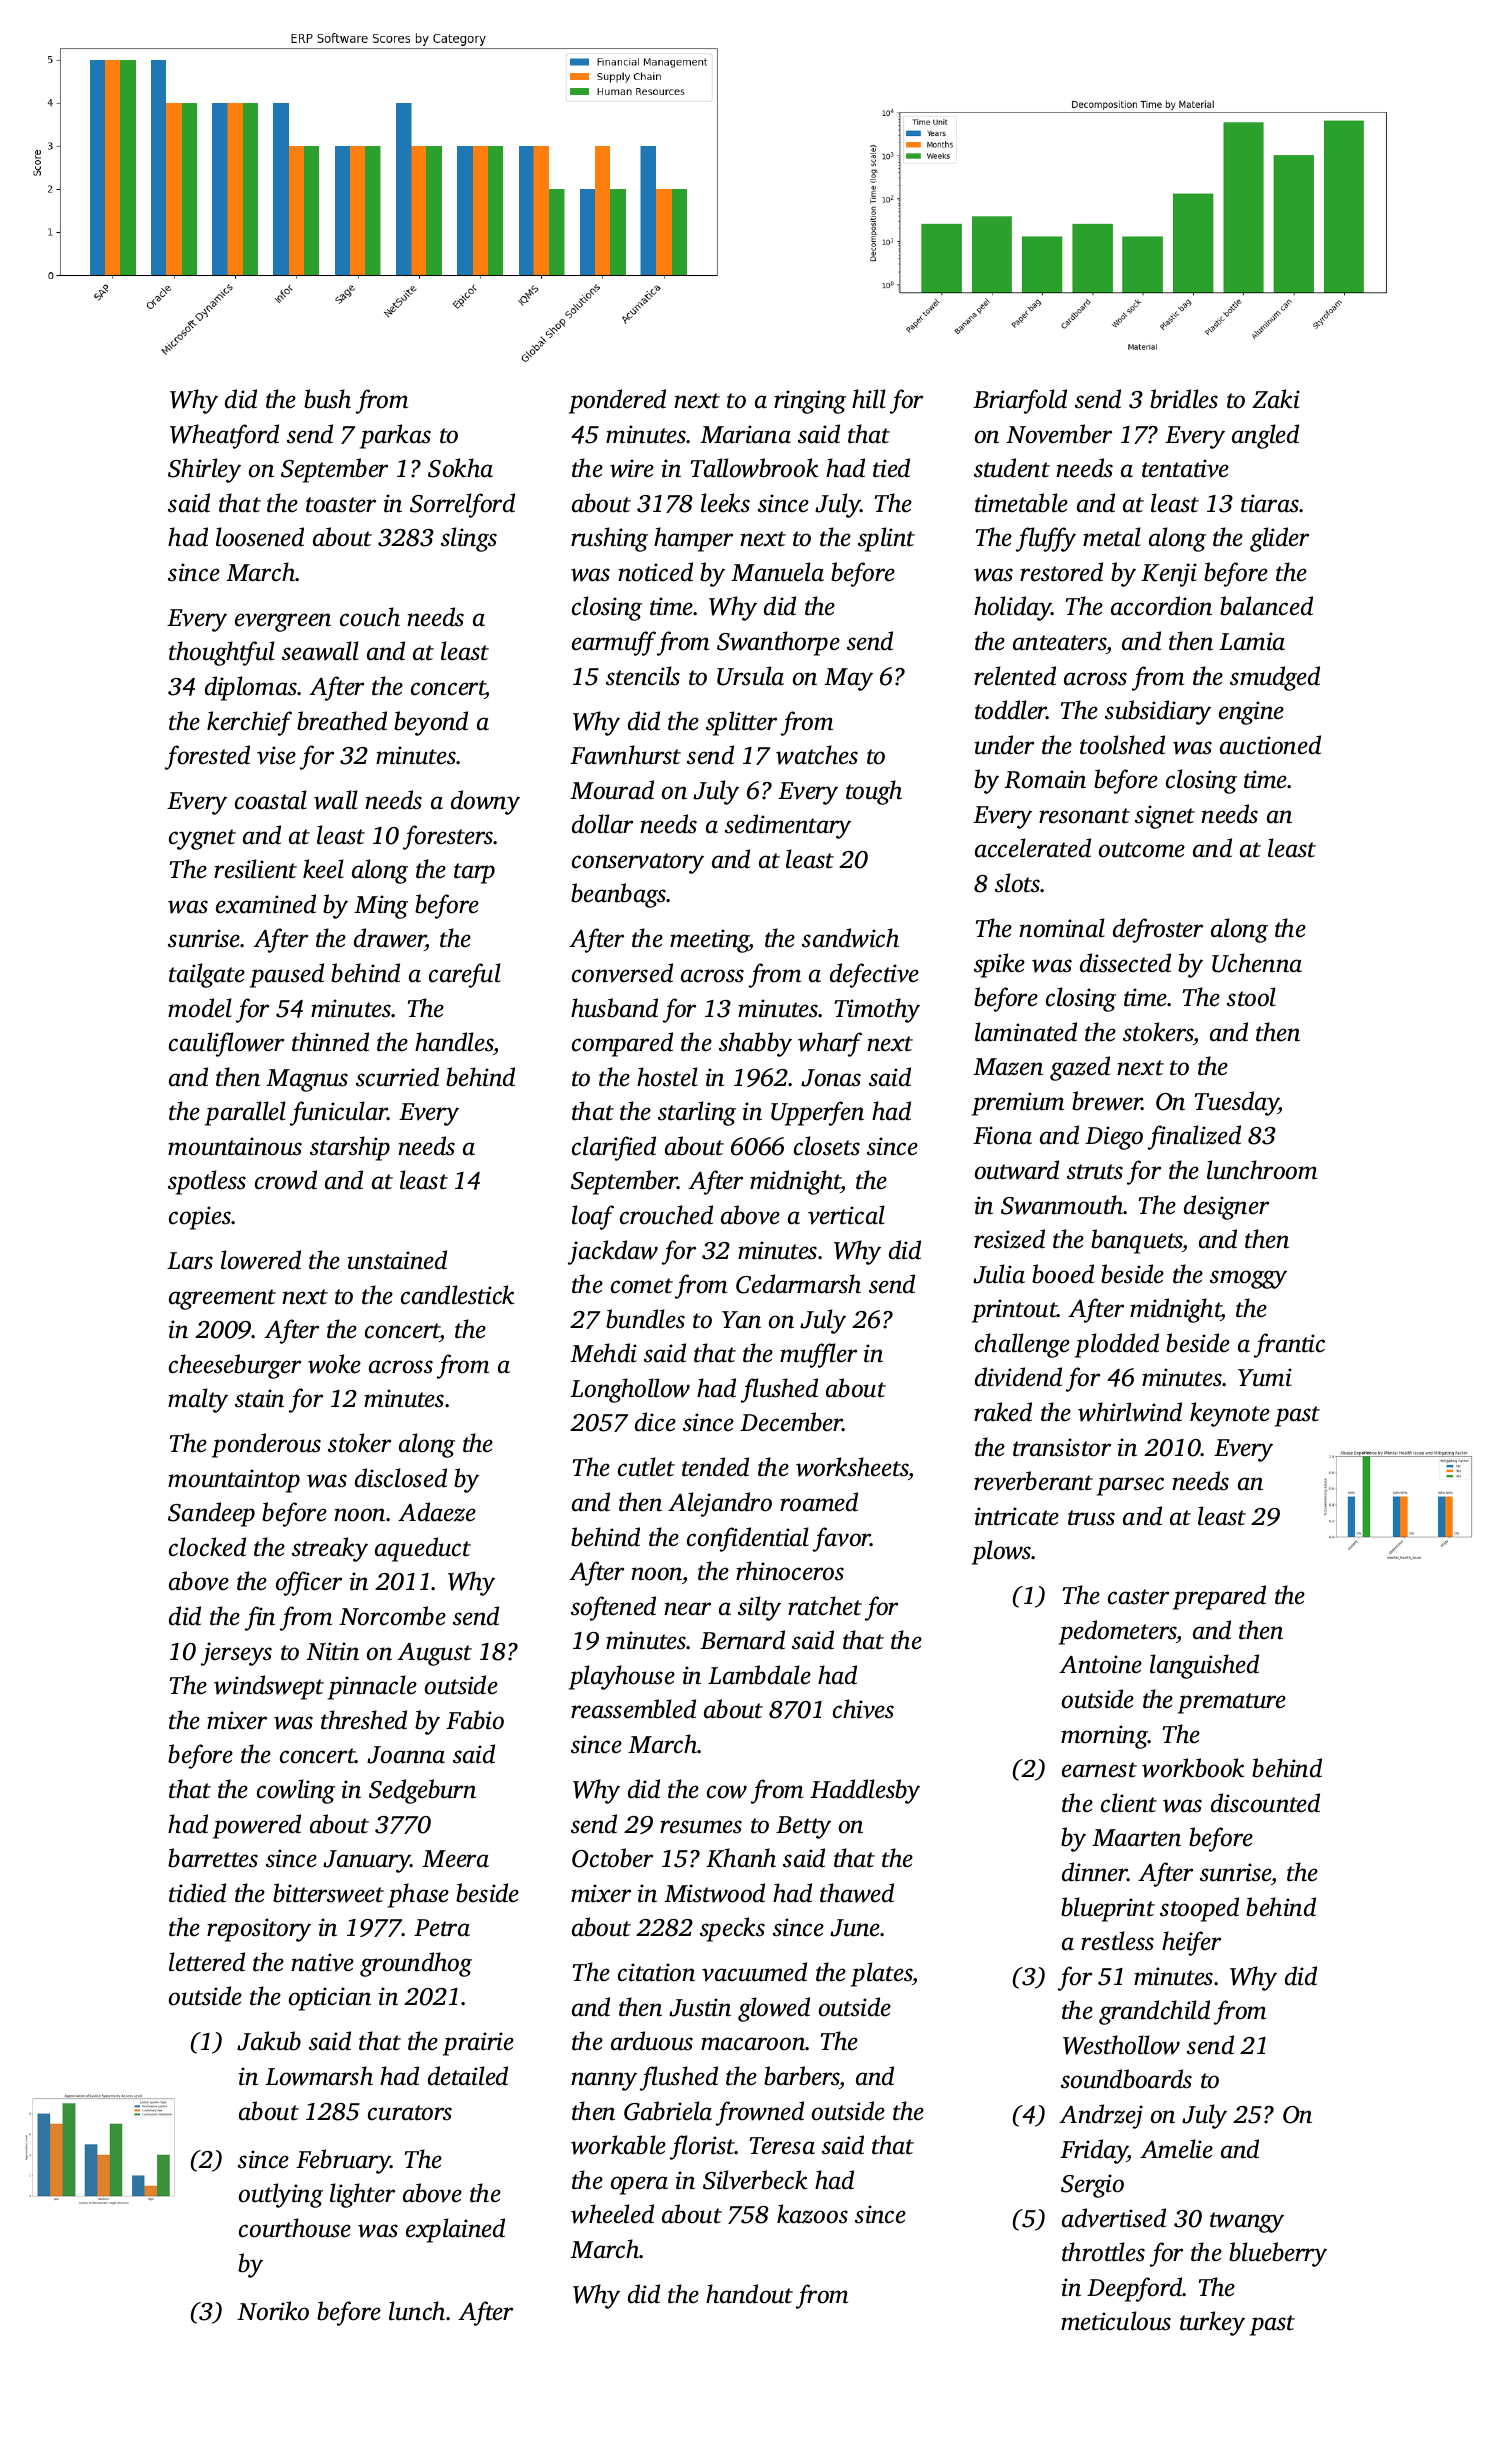  What do you see at coordinates (825, 1606) in the document?
I see `ratchet` at bounding box center [825, 1606].
